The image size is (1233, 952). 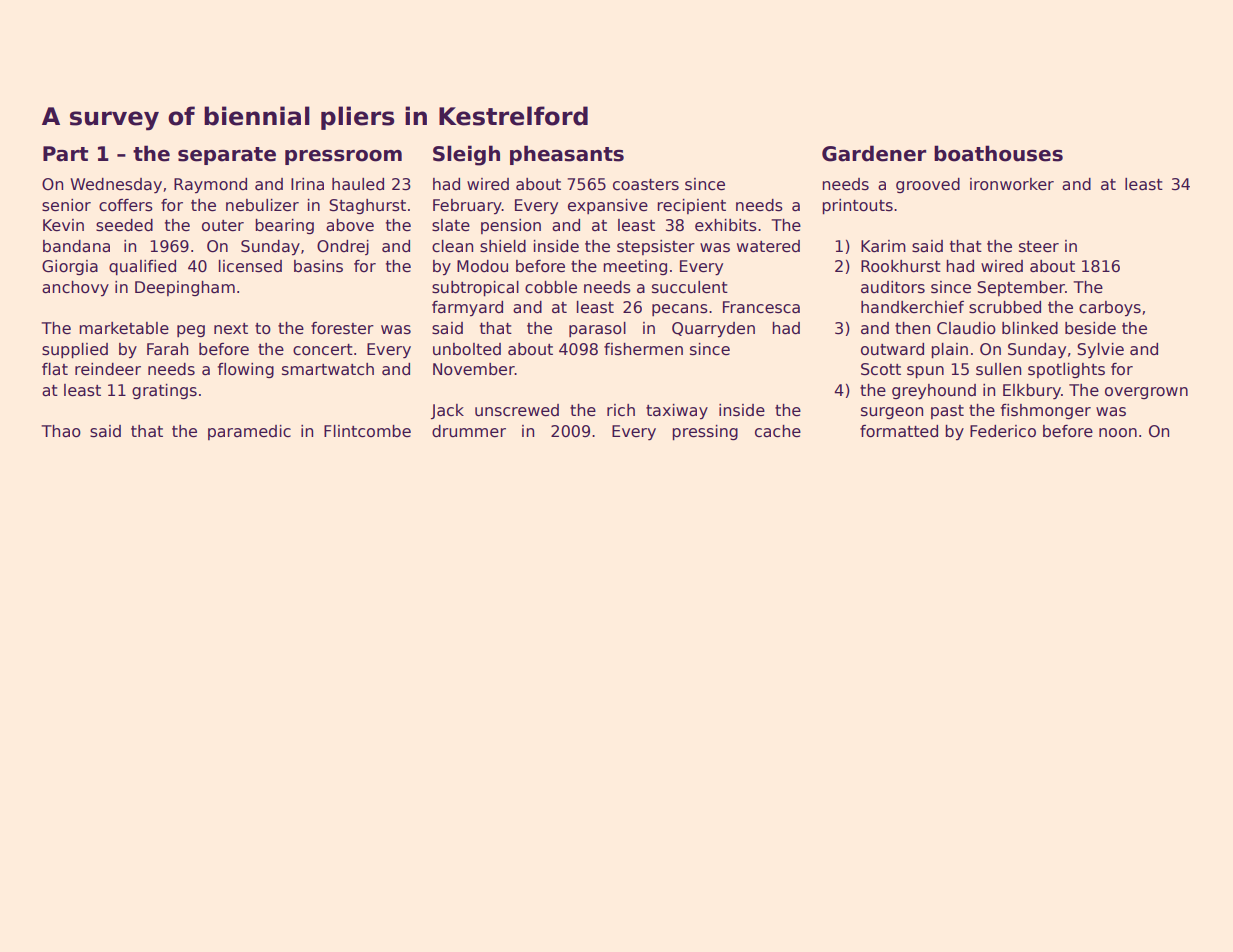 I want to click on Thao, so click(x=61, y=431).
